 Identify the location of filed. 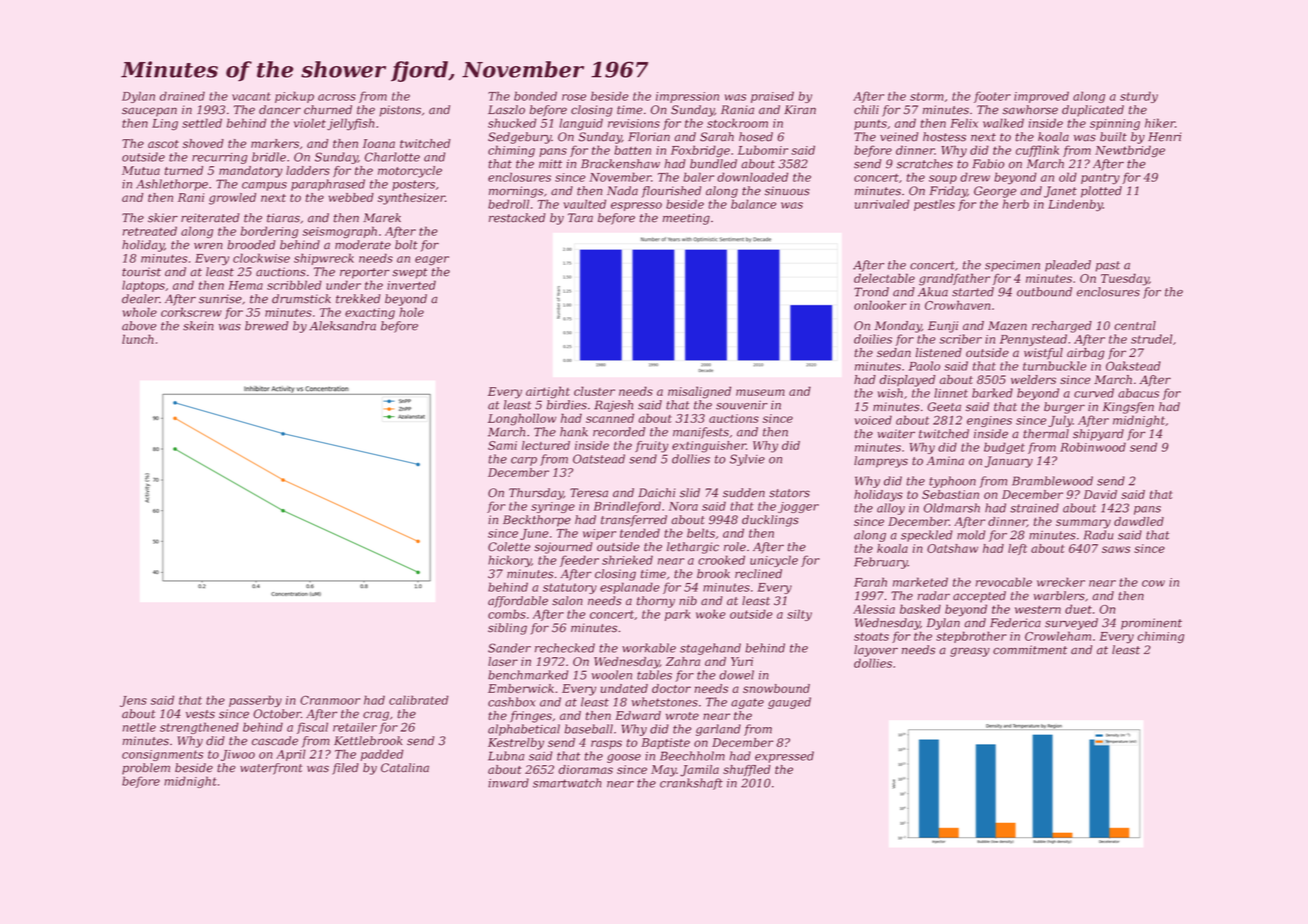
(345, 769).
